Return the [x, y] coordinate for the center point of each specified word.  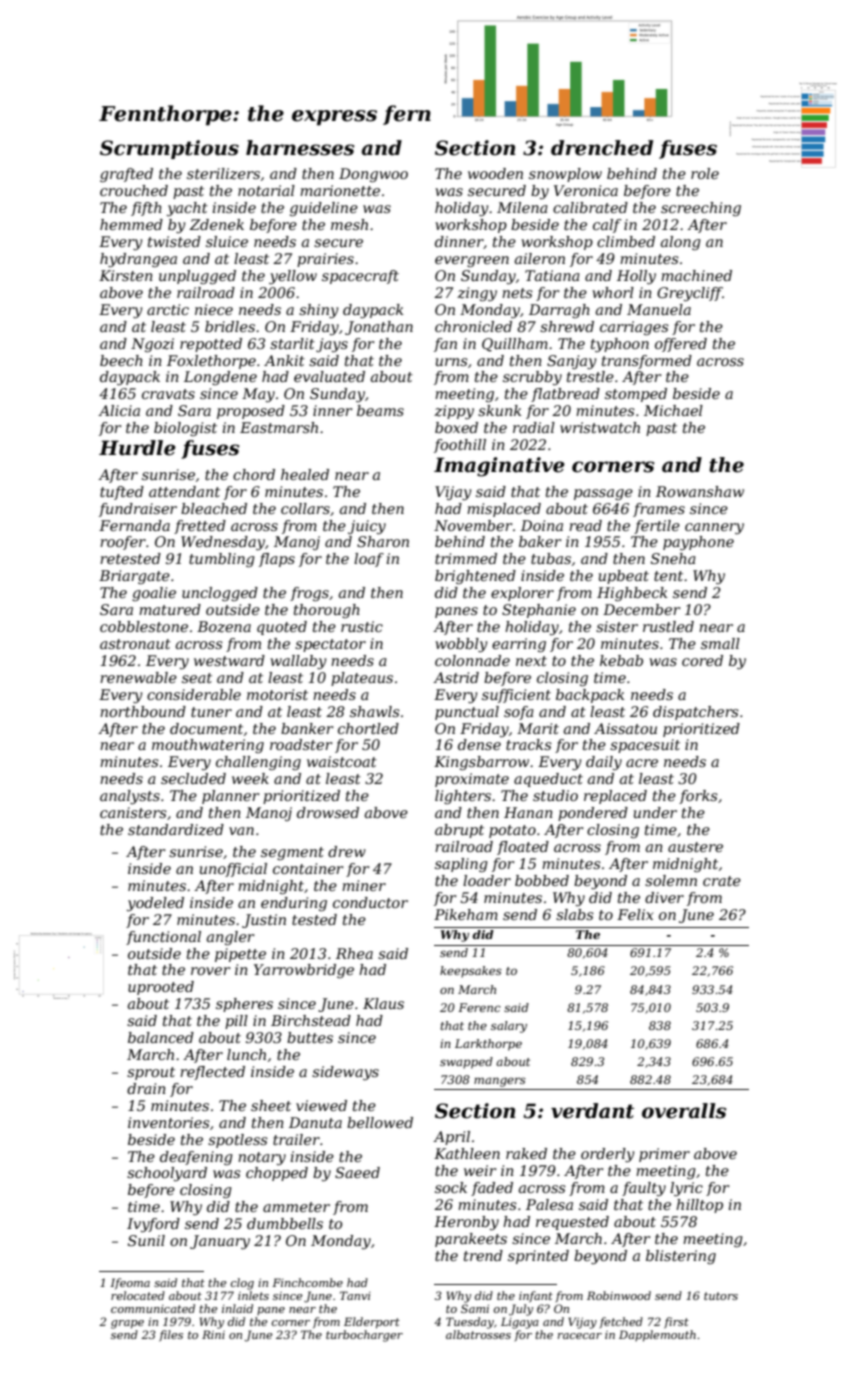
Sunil [146, 1240]
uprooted [161, 988]
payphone [698, 543]
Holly [636, 277]
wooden [495, 173]
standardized [176, 830]
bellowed [380, 1122]
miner [364, 885]
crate [722, 881]
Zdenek [216, 224]
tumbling [222, 560]
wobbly [461, 645]
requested [572, 1223]
